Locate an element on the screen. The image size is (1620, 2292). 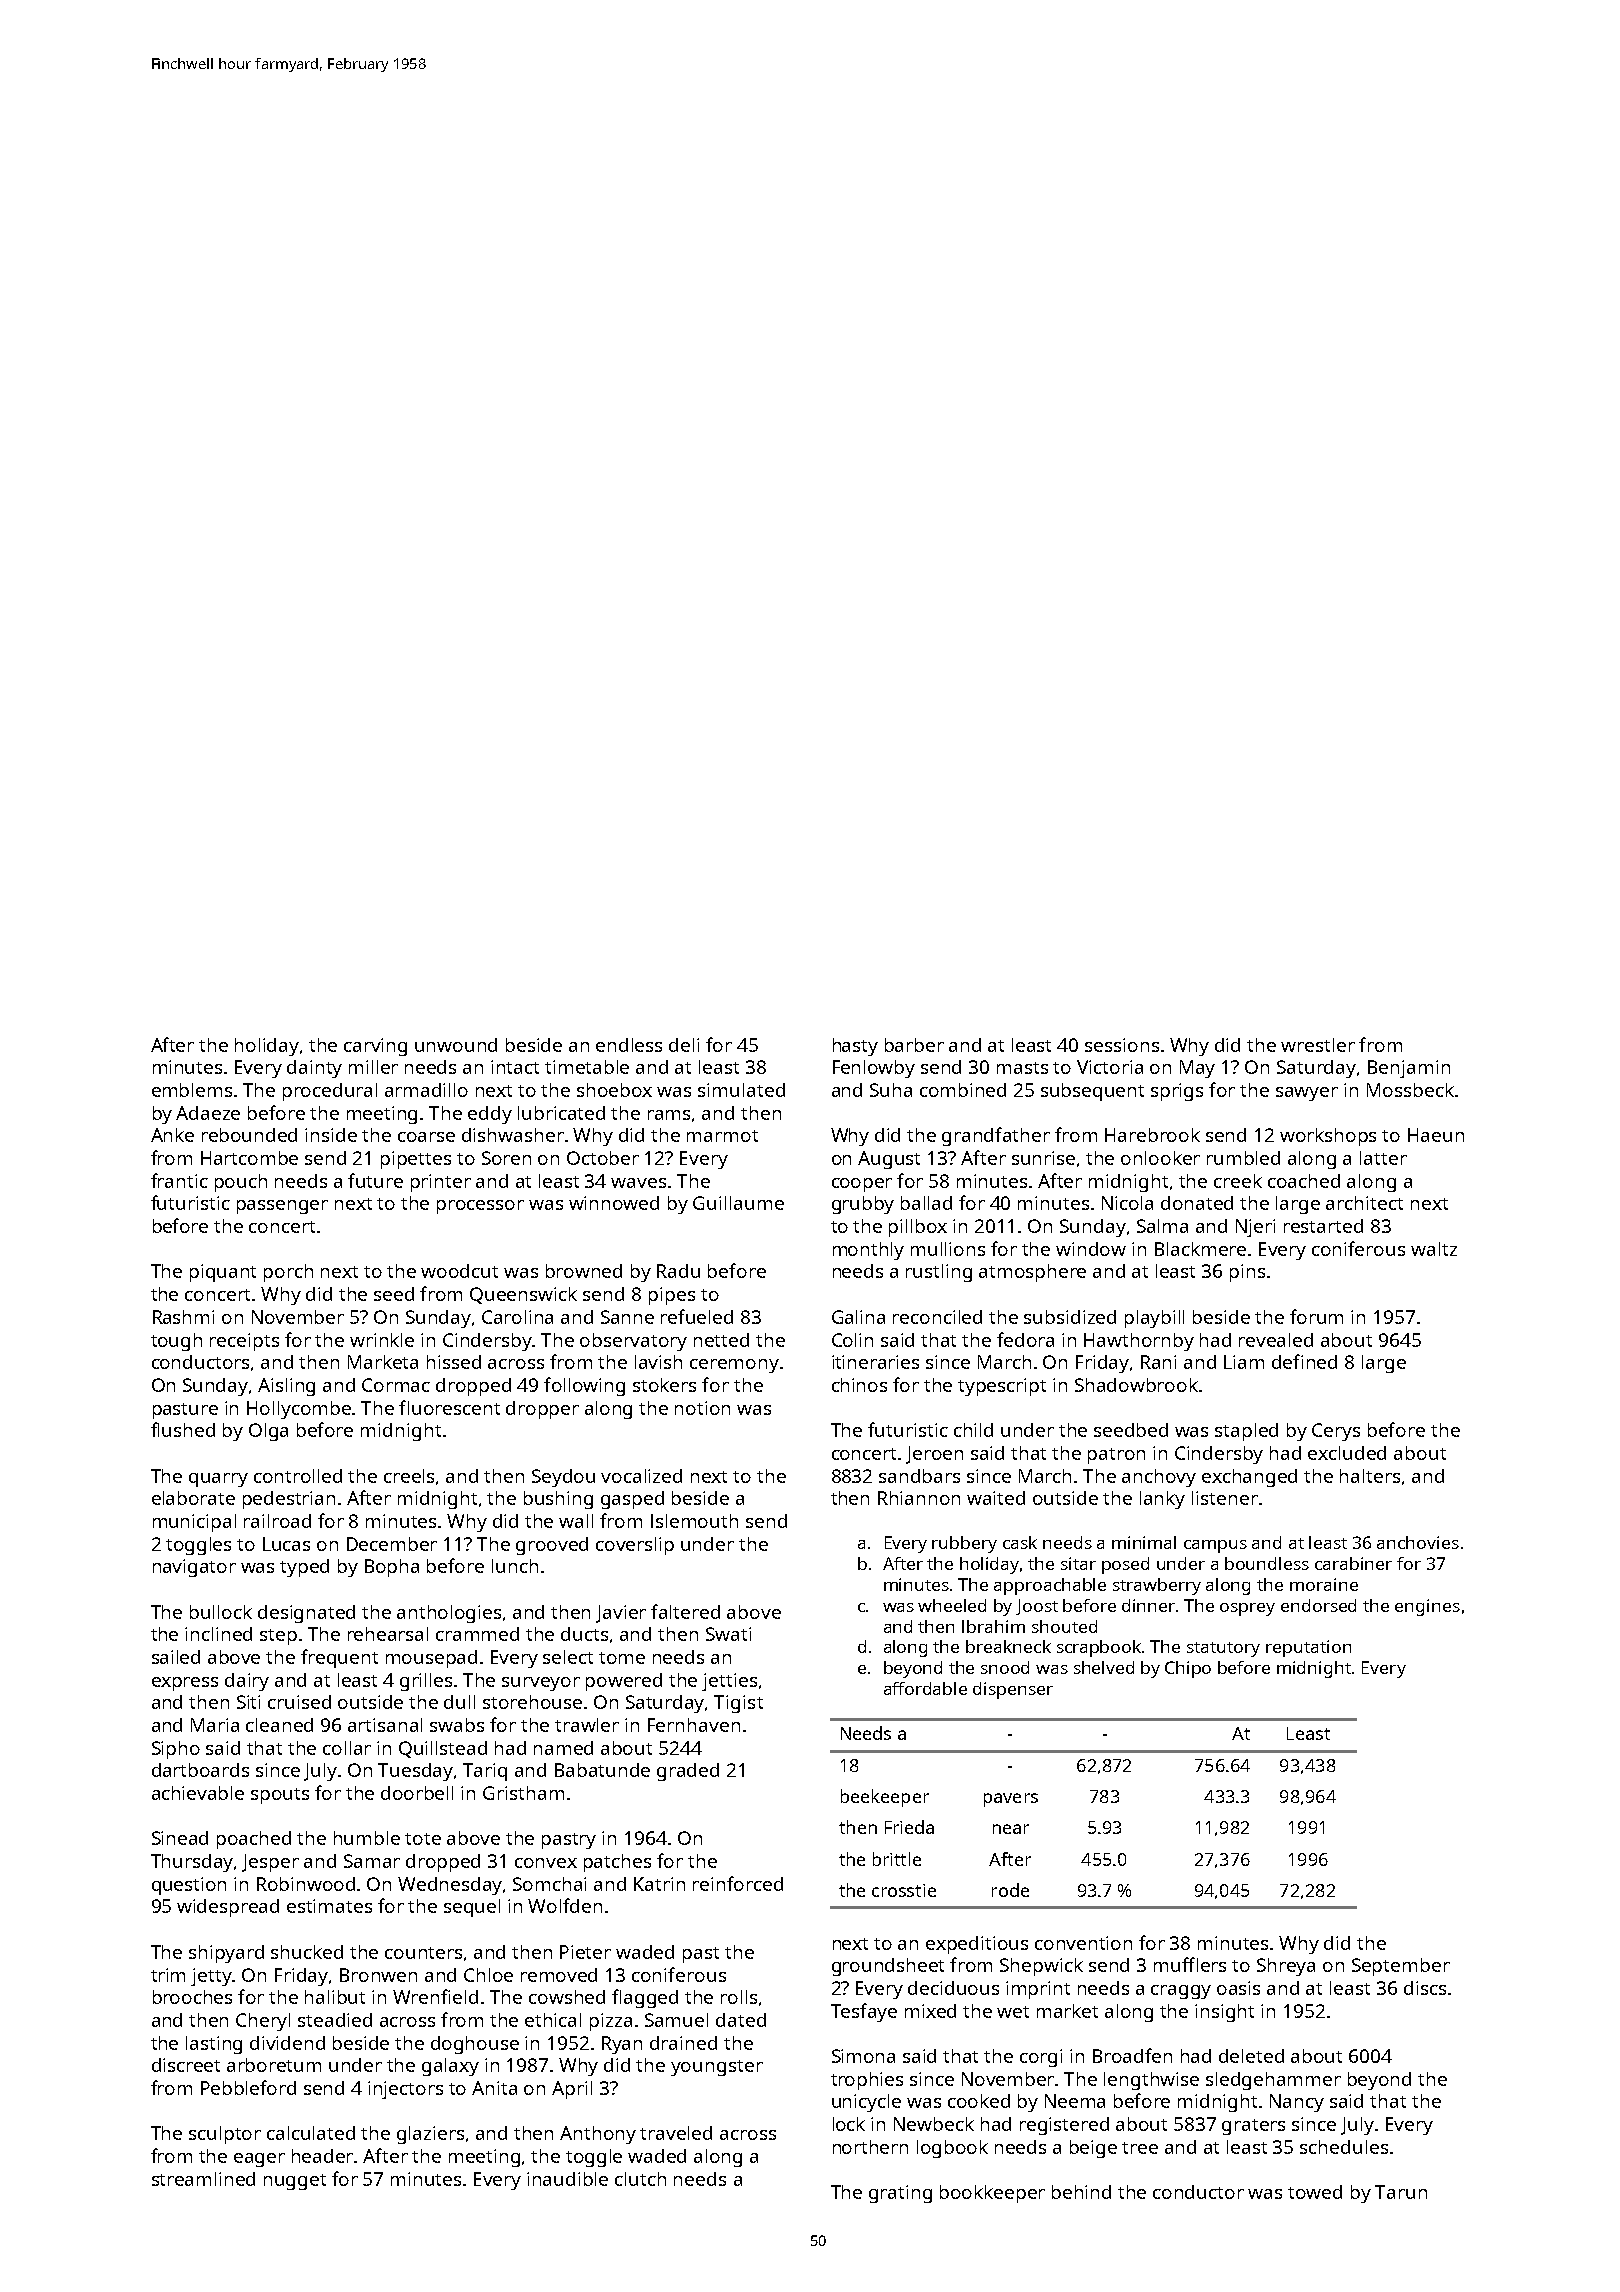
carabiner is located at coordinates (1353, 1563).
